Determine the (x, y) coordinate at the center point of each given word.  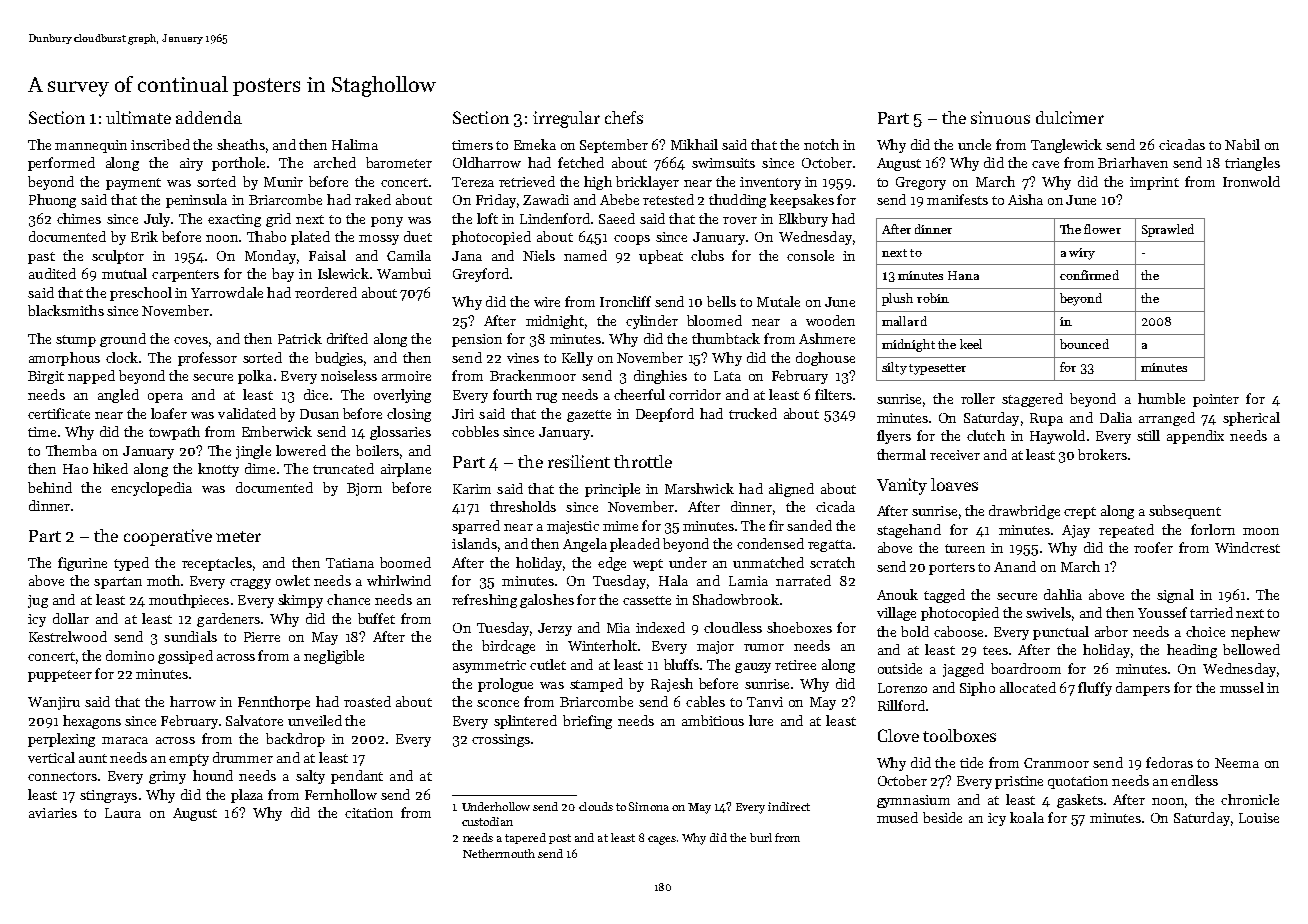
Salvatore (254, 720)
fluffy (1095, 689)
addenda (209, 117)
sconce (498, 703)
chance (348, 599)
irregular (566, 119)
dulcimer (1070, 117)
